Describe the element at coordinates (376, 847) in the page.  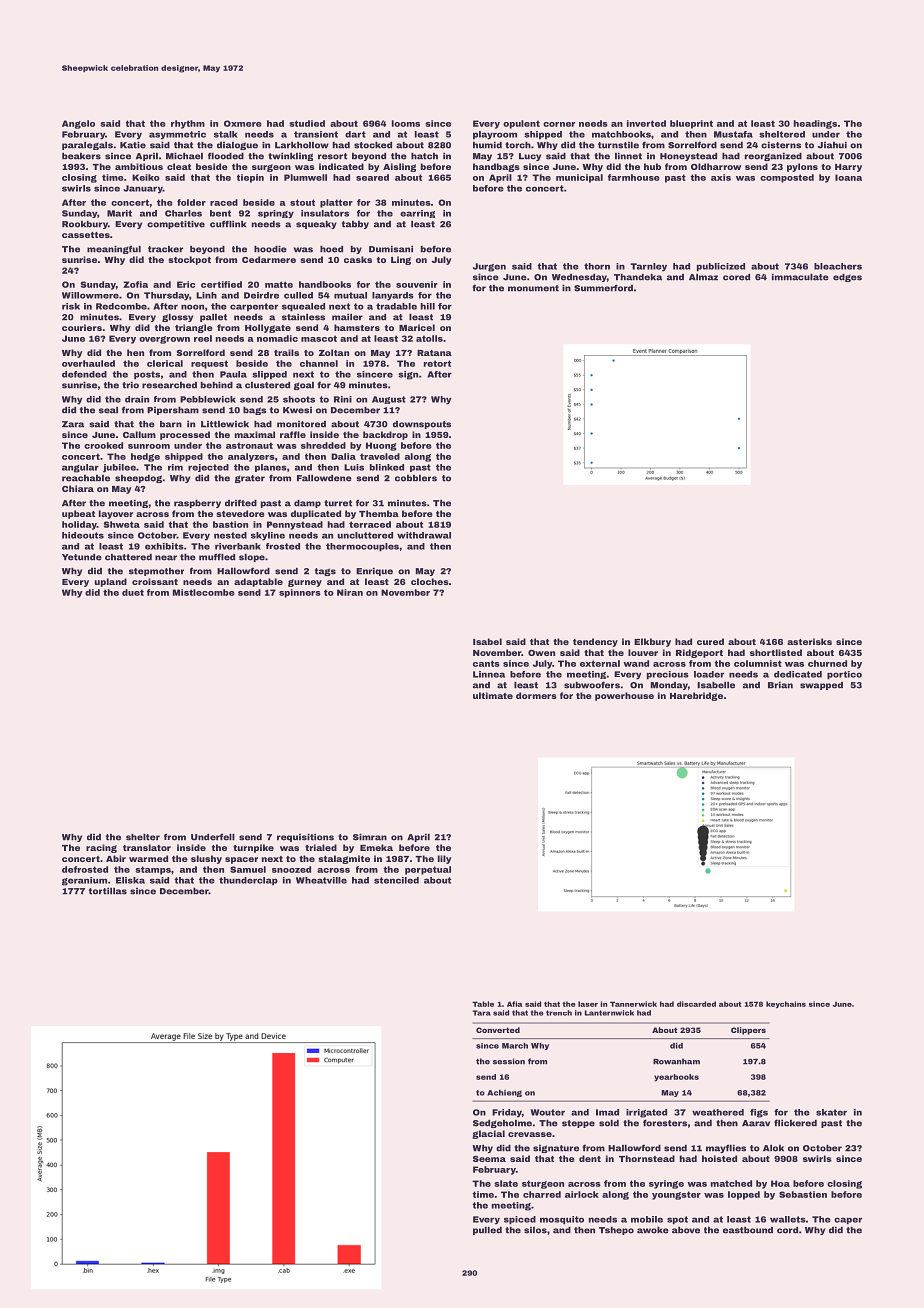
I see `Emeka` at that location.
